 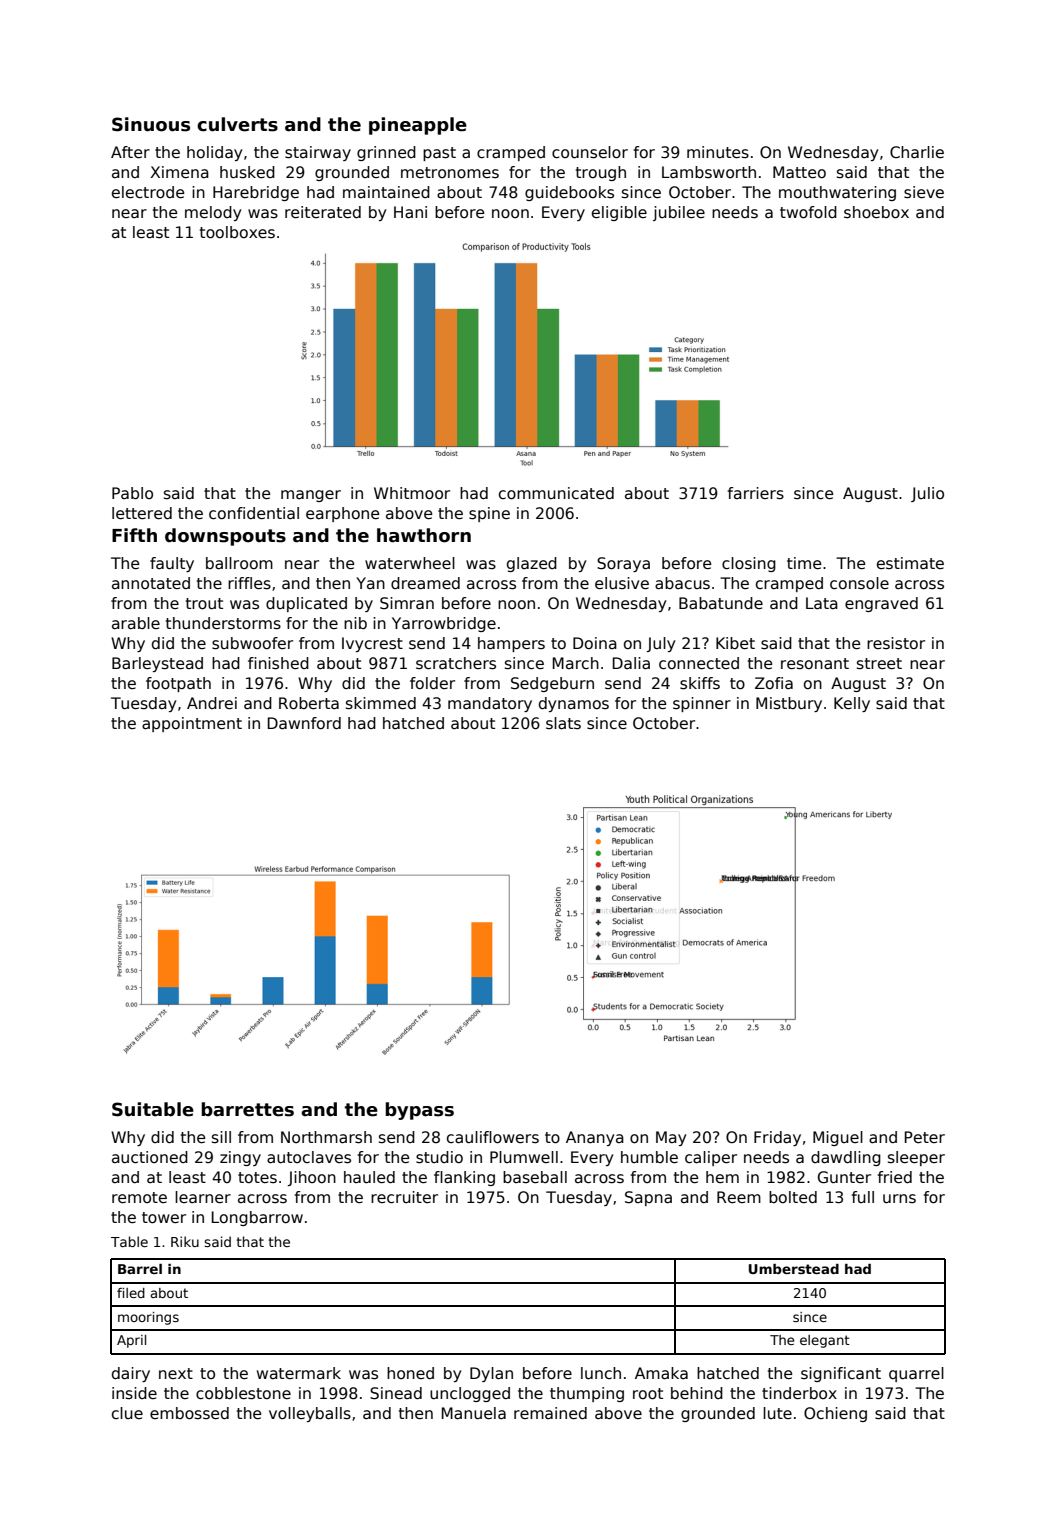 I want to click on estimate, so click(x=910, y=563).
